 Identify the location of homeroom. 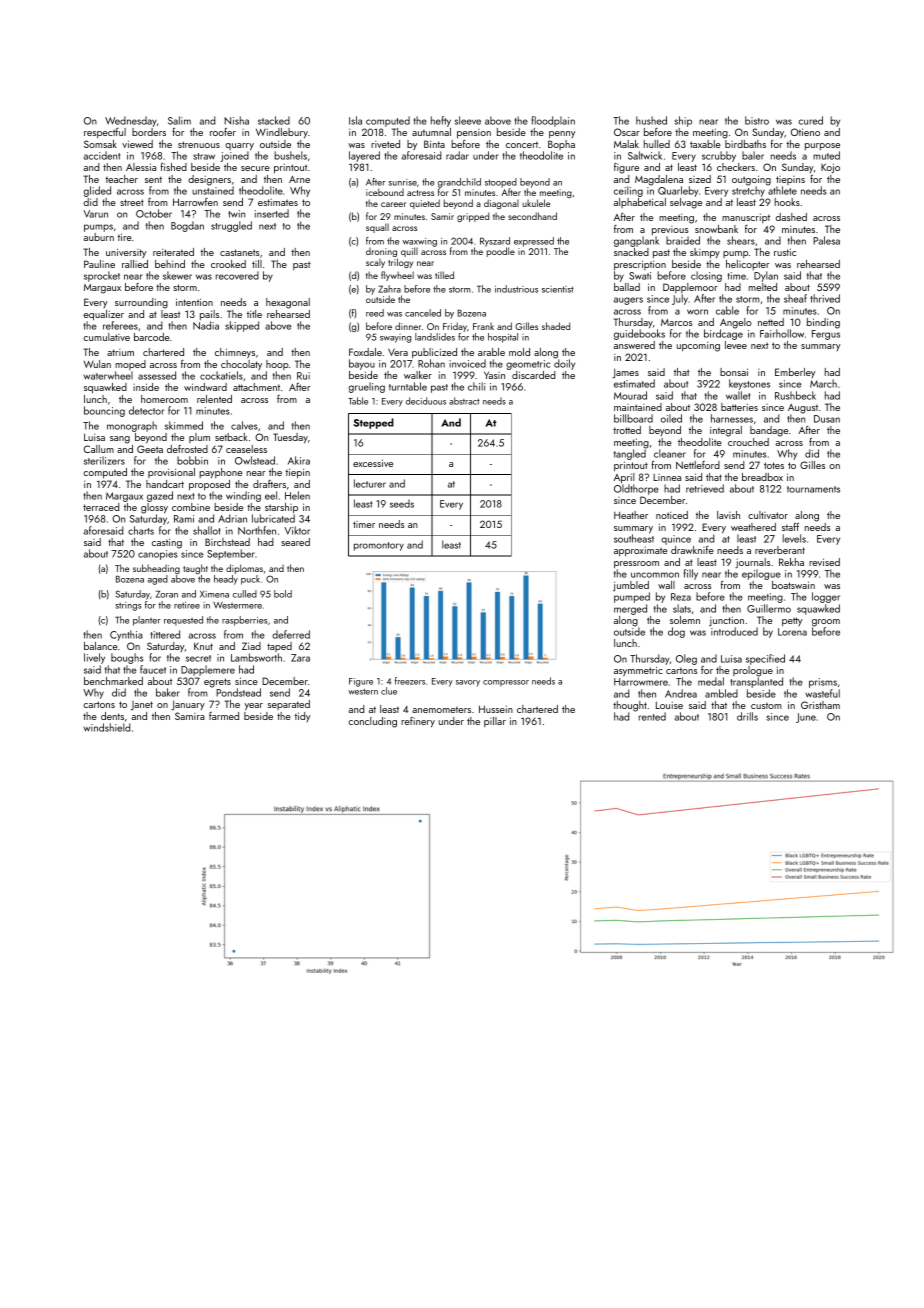
(164, 399).
